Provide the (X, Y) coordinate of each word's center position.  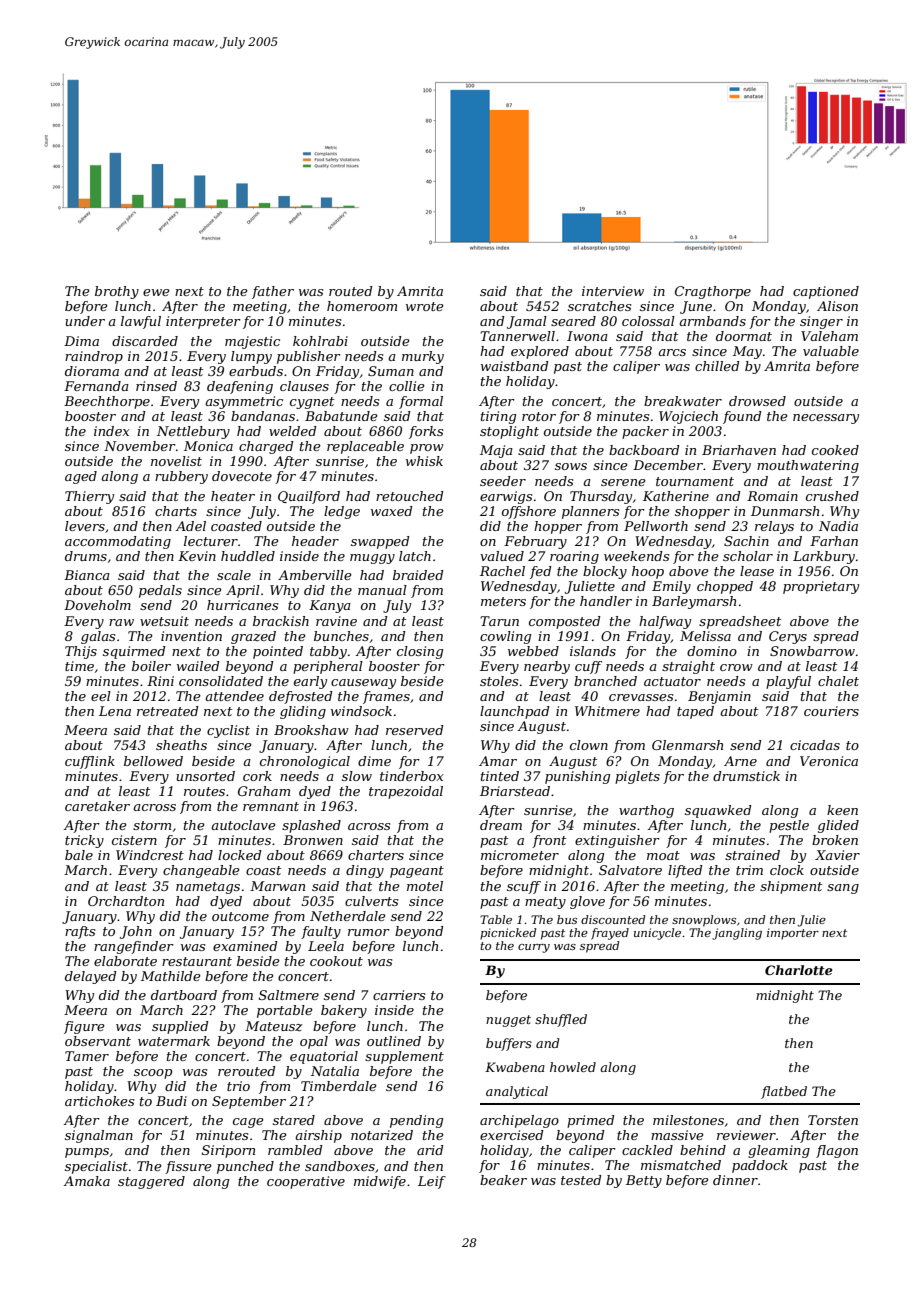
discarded (145, 341)
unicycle (657, 934)
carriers (399, 995)
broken (835, 840)
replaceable (365, 447)
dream (501, 825)
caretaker (97, 806)
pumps (87, 1153)
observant (98, 1041)
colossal (648, 321)
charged (266, 447)
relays (774, 527)
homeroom (362, 306)
